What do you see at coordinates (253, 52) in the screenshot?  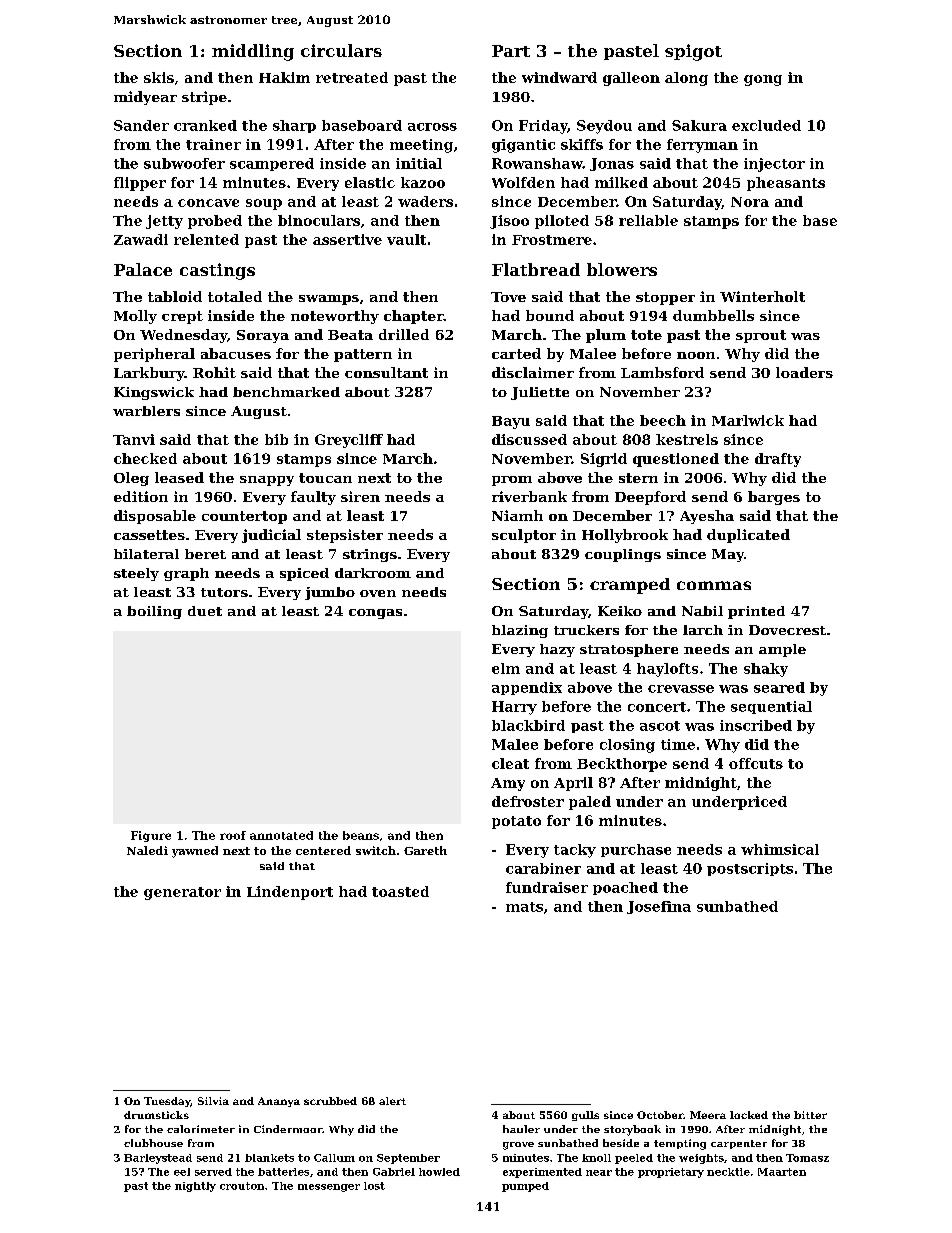 I see `middling` at bounding box center [253, 52].
